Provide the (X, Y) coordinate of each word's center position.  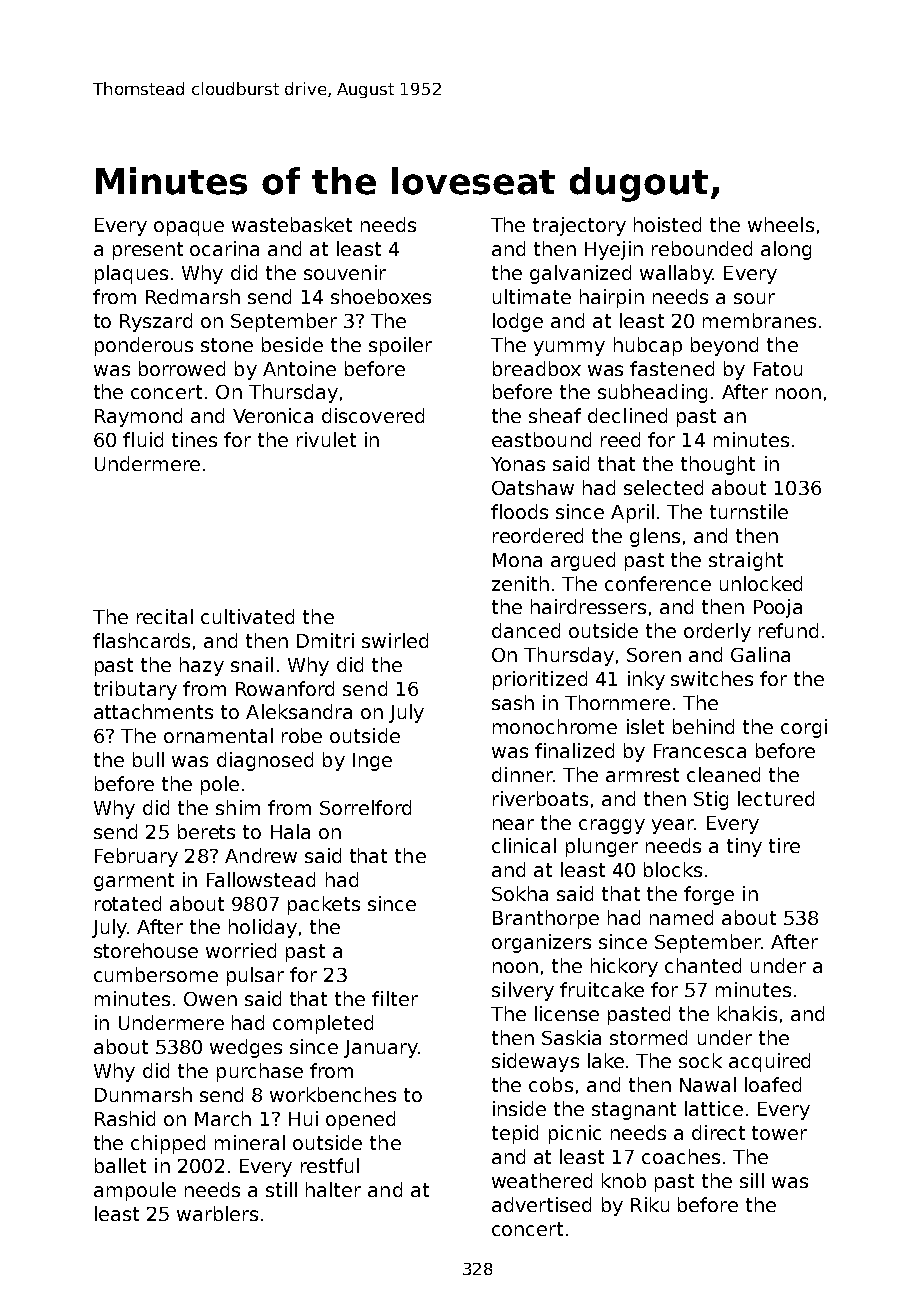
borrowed (182, 368)
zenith (520, 583)
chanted (703, 965)
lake (606, 1060)
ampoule (135, 1191)
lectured (776, 798)
